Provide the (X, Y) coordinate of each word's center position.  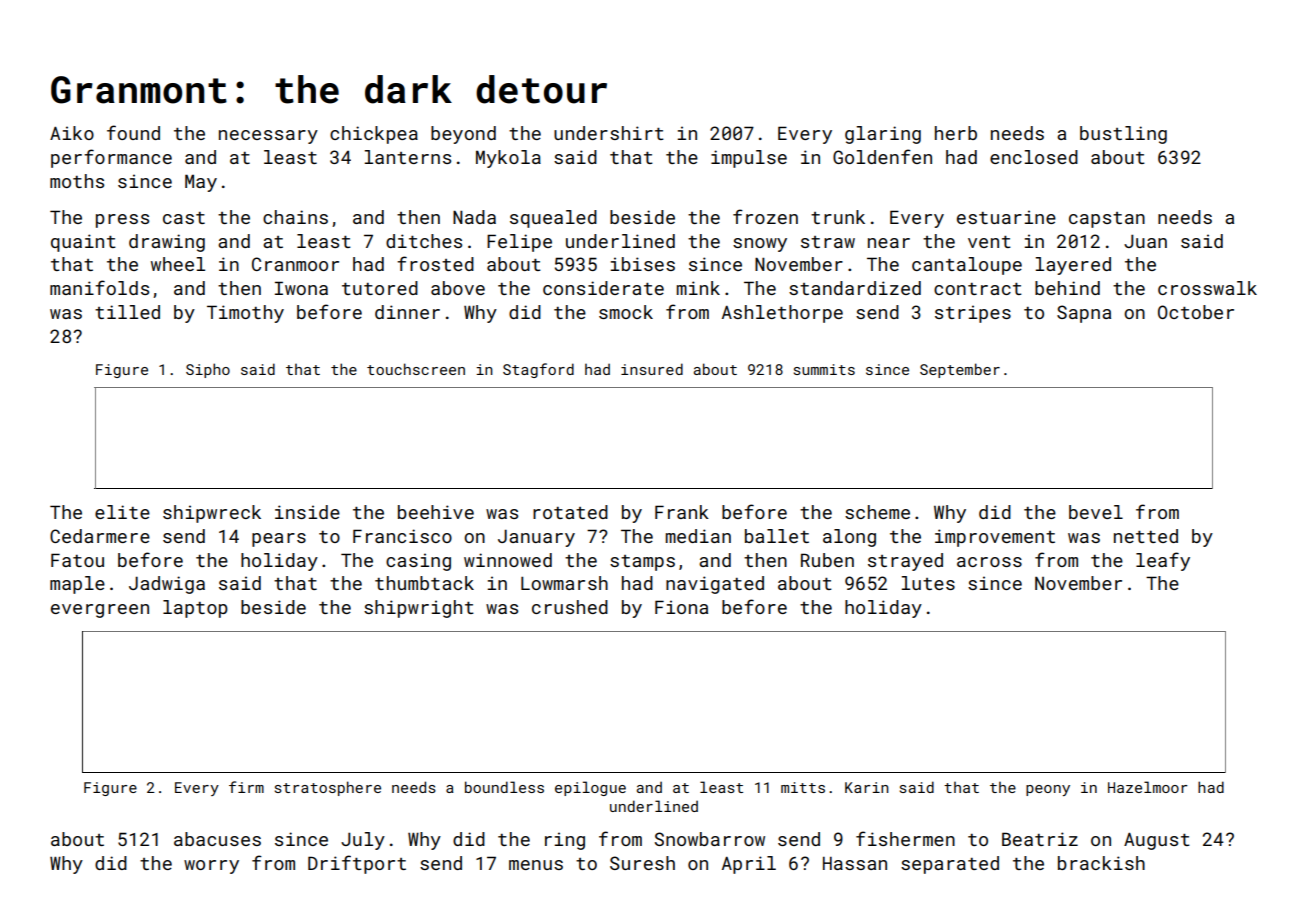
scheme (877, 512)
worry (211, 867)
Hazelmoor (1148, 787)
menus (536, 865)
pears (279, 540)
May (201, 183)
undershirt (609, 133)
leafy (1163, 561)
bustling (1123, 135)
